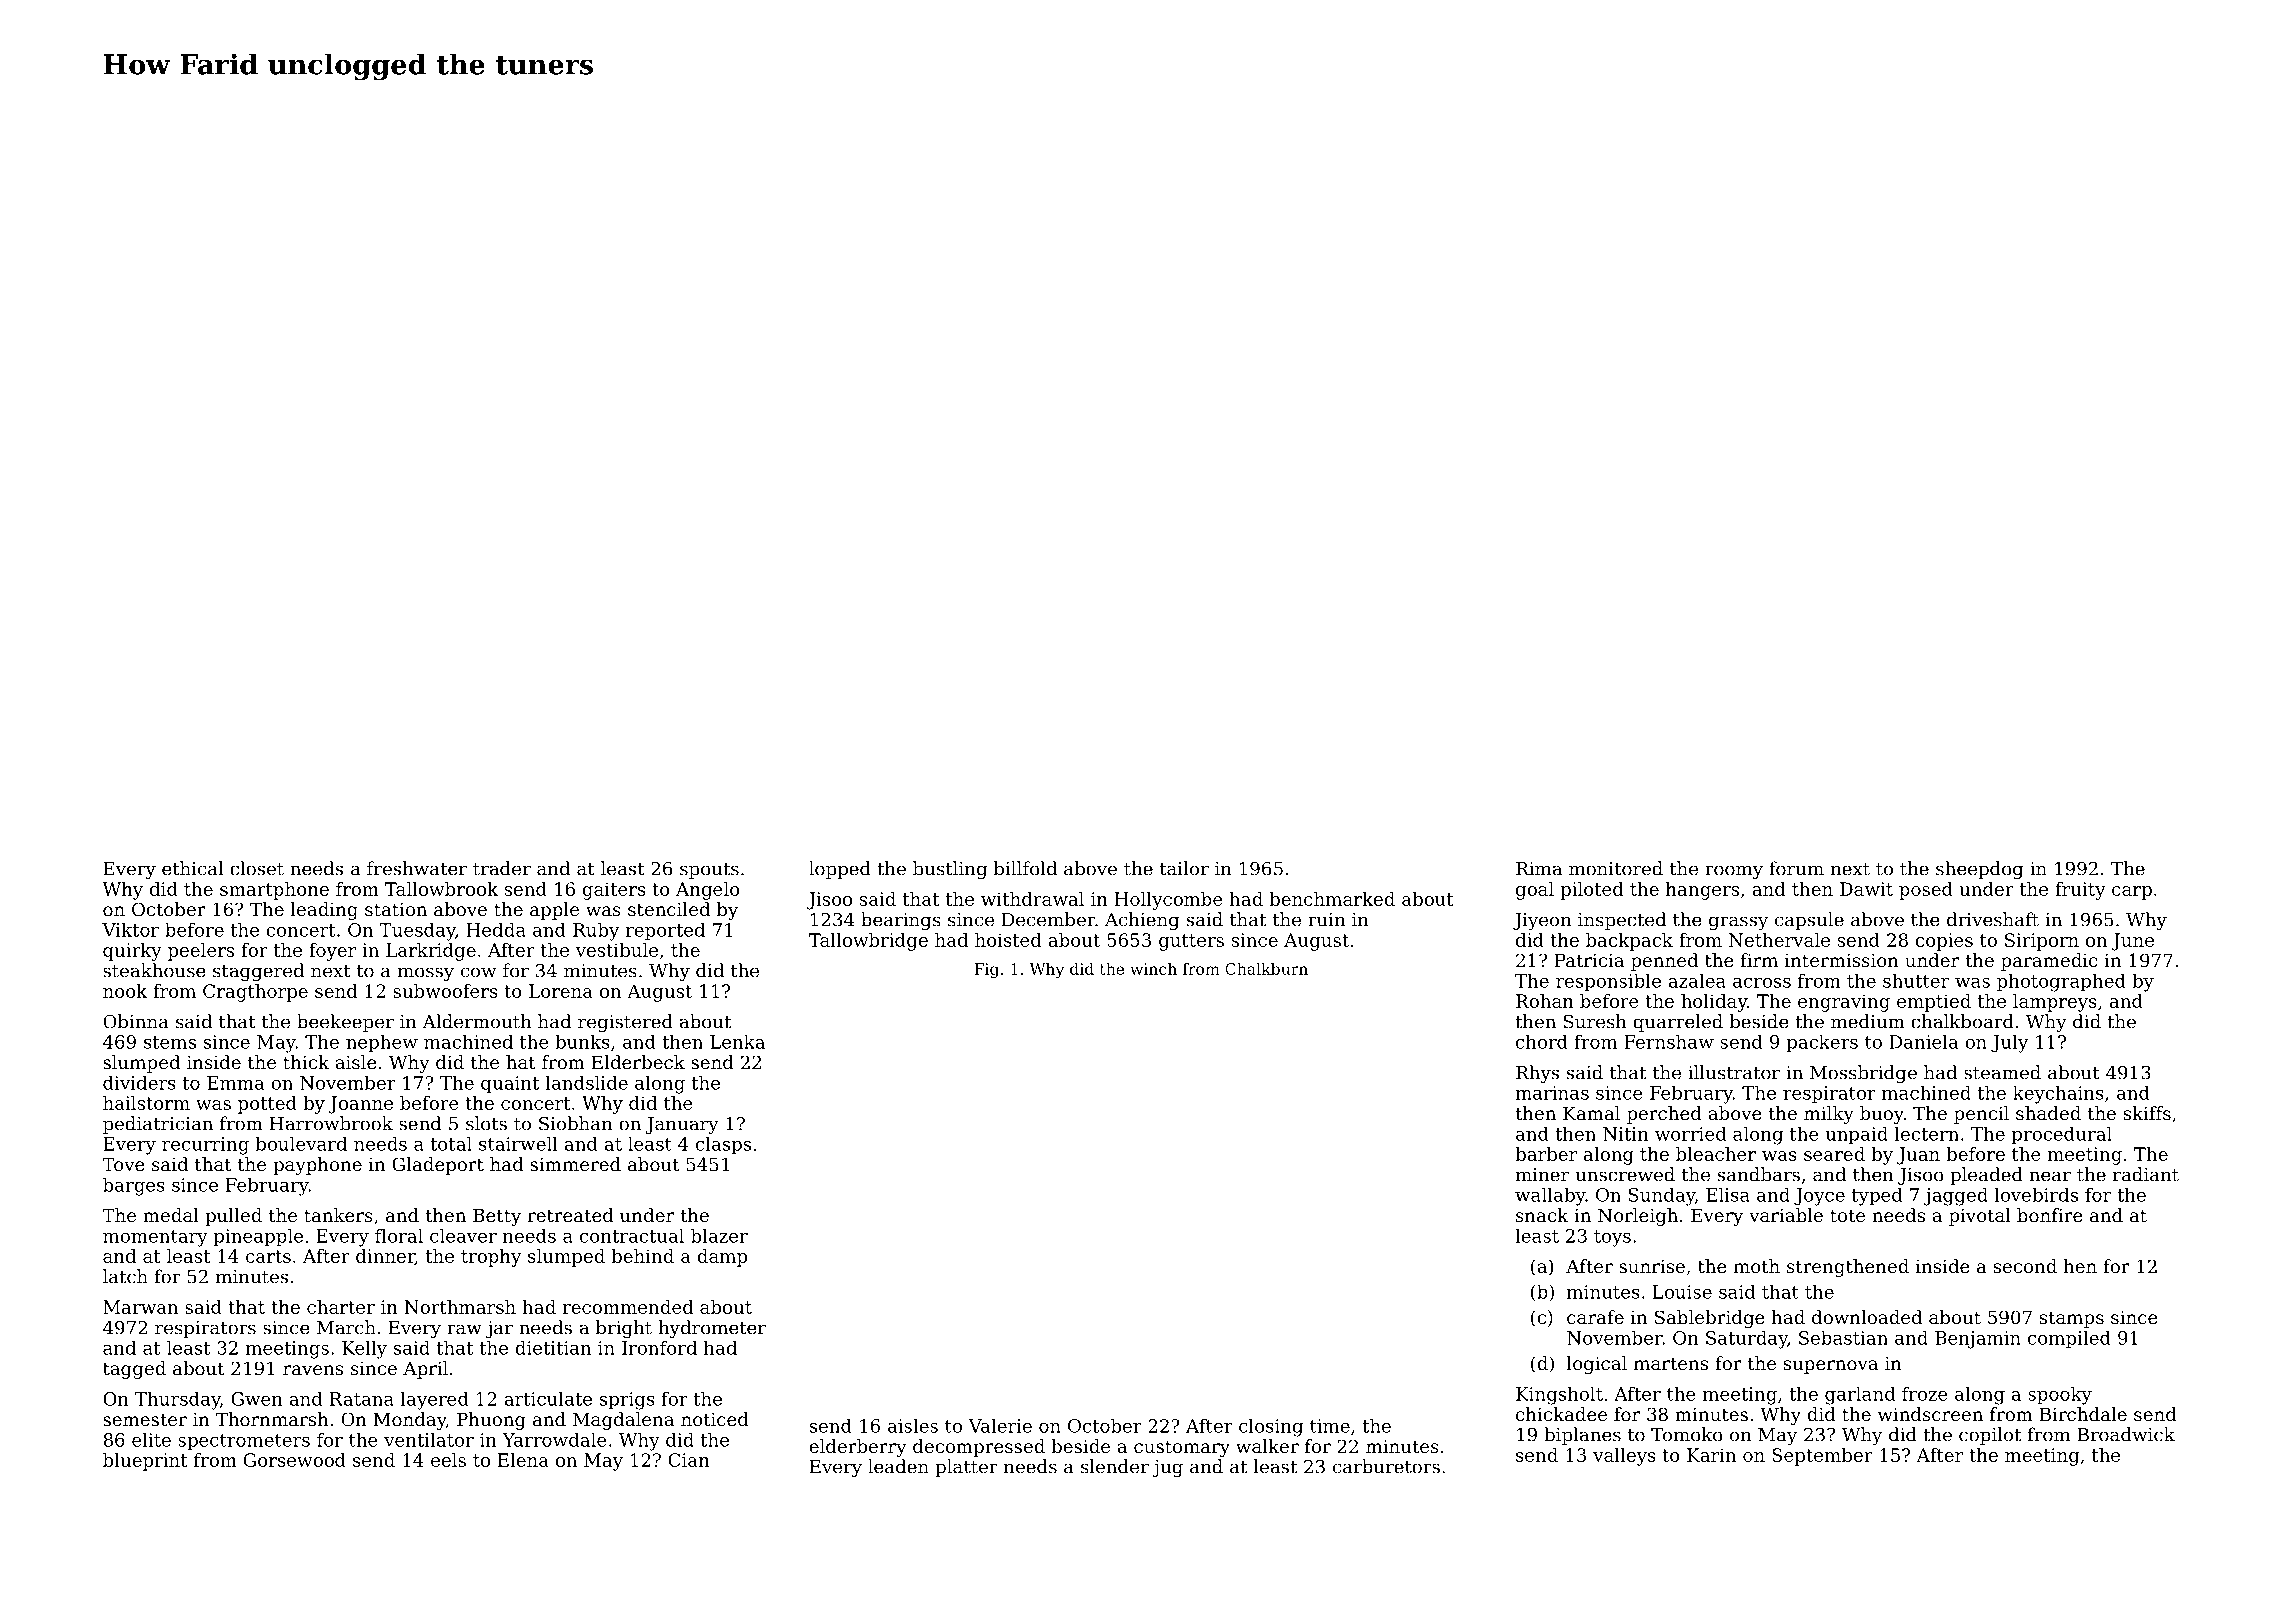  I want to click on barges, so click(134, 1186).
